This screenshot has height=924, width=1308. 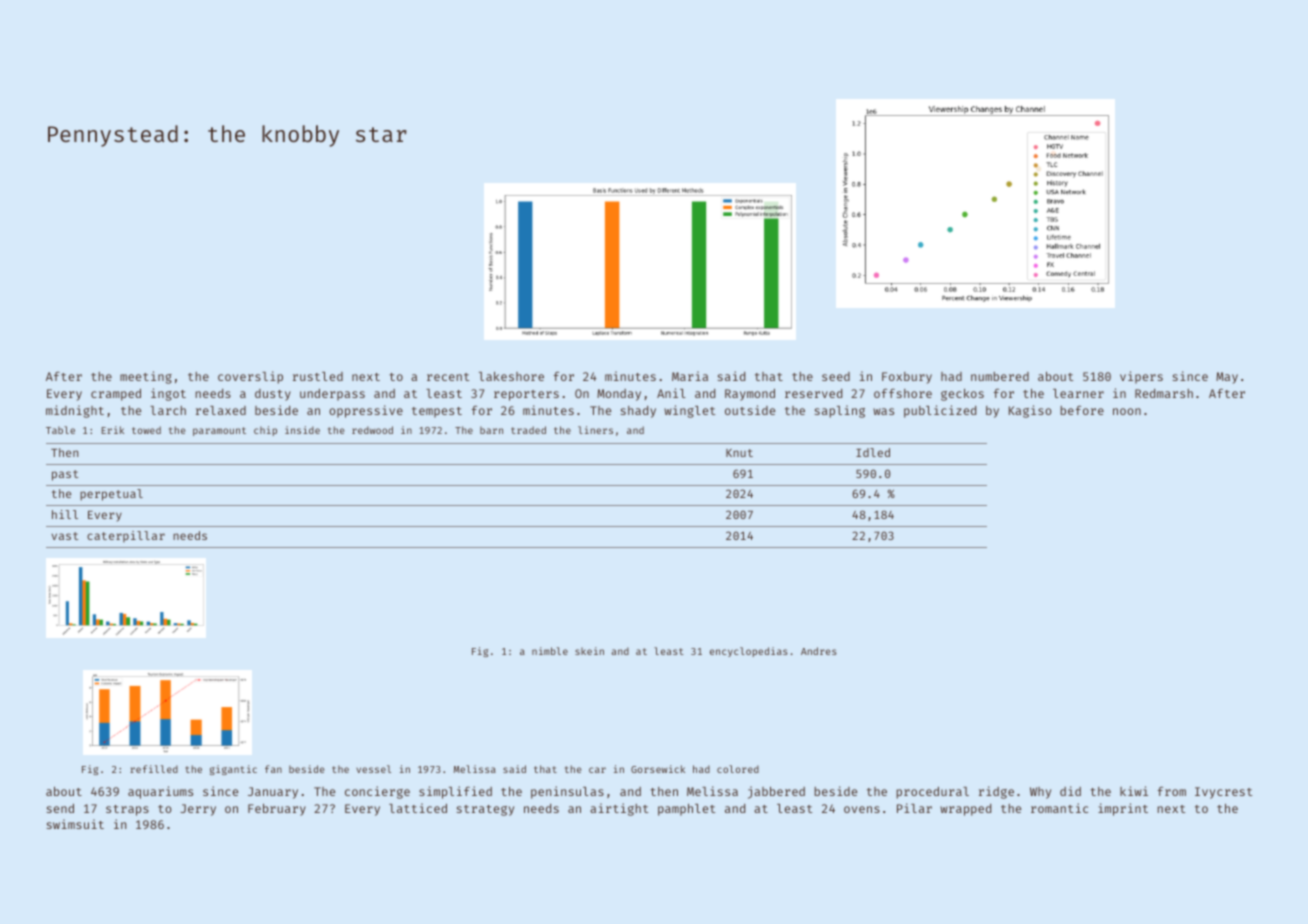 What do you see at coordinates (739, 453) in the screenshot?
I see `Knut` at bounding box center [739, 453].
